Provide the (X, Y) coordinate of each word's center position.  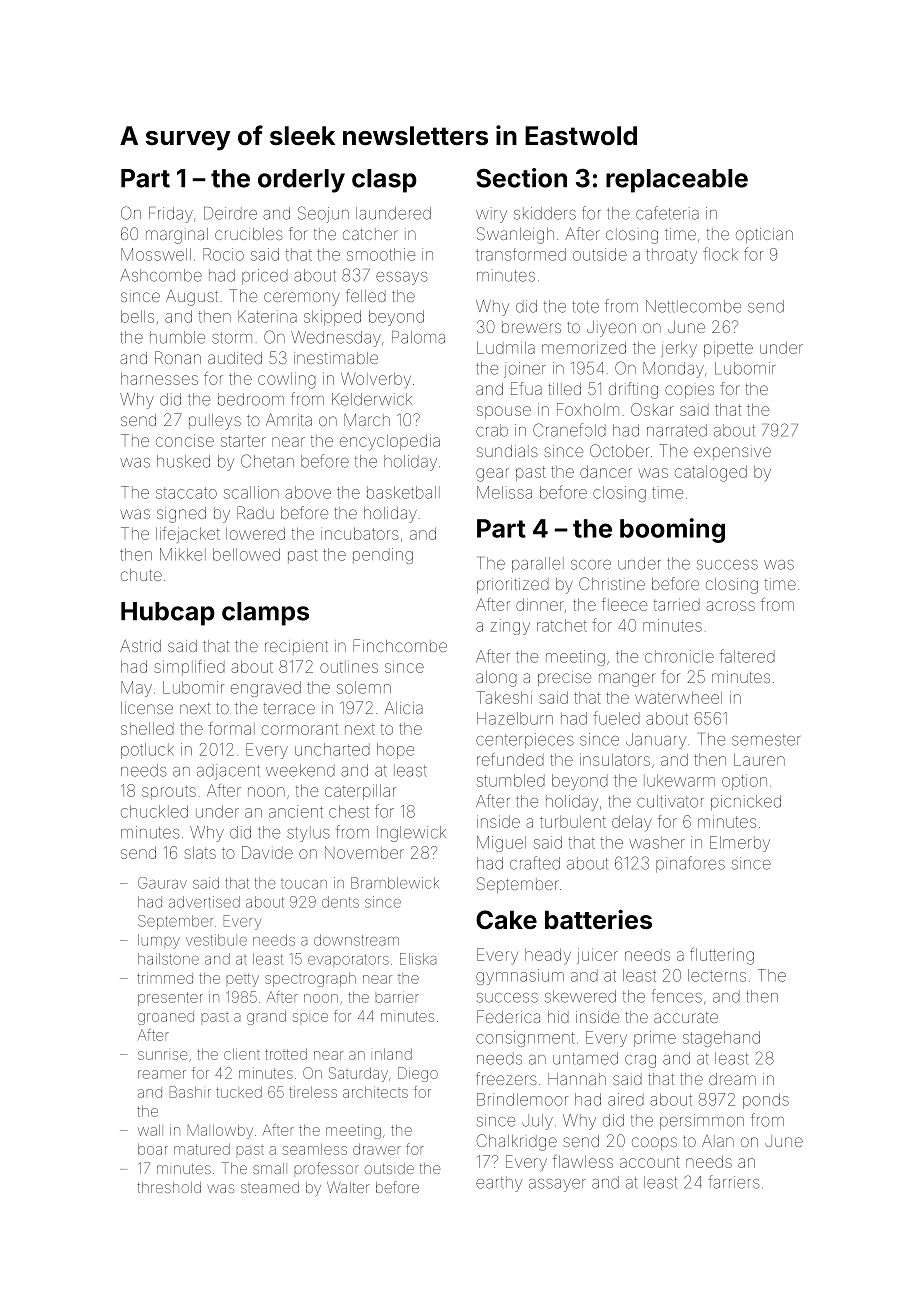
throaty (671, 256)
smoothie (381, 254)
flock (720, 254)
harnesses (159, 378)
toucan (304, 884)
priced (265, 277)
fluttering (722, 956)
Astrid (140, 646)
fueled (616, 718)
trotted (286, 1054)
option (744, 782)
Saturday (358, 1074)
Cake (506, 920)
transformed (521, 254)
